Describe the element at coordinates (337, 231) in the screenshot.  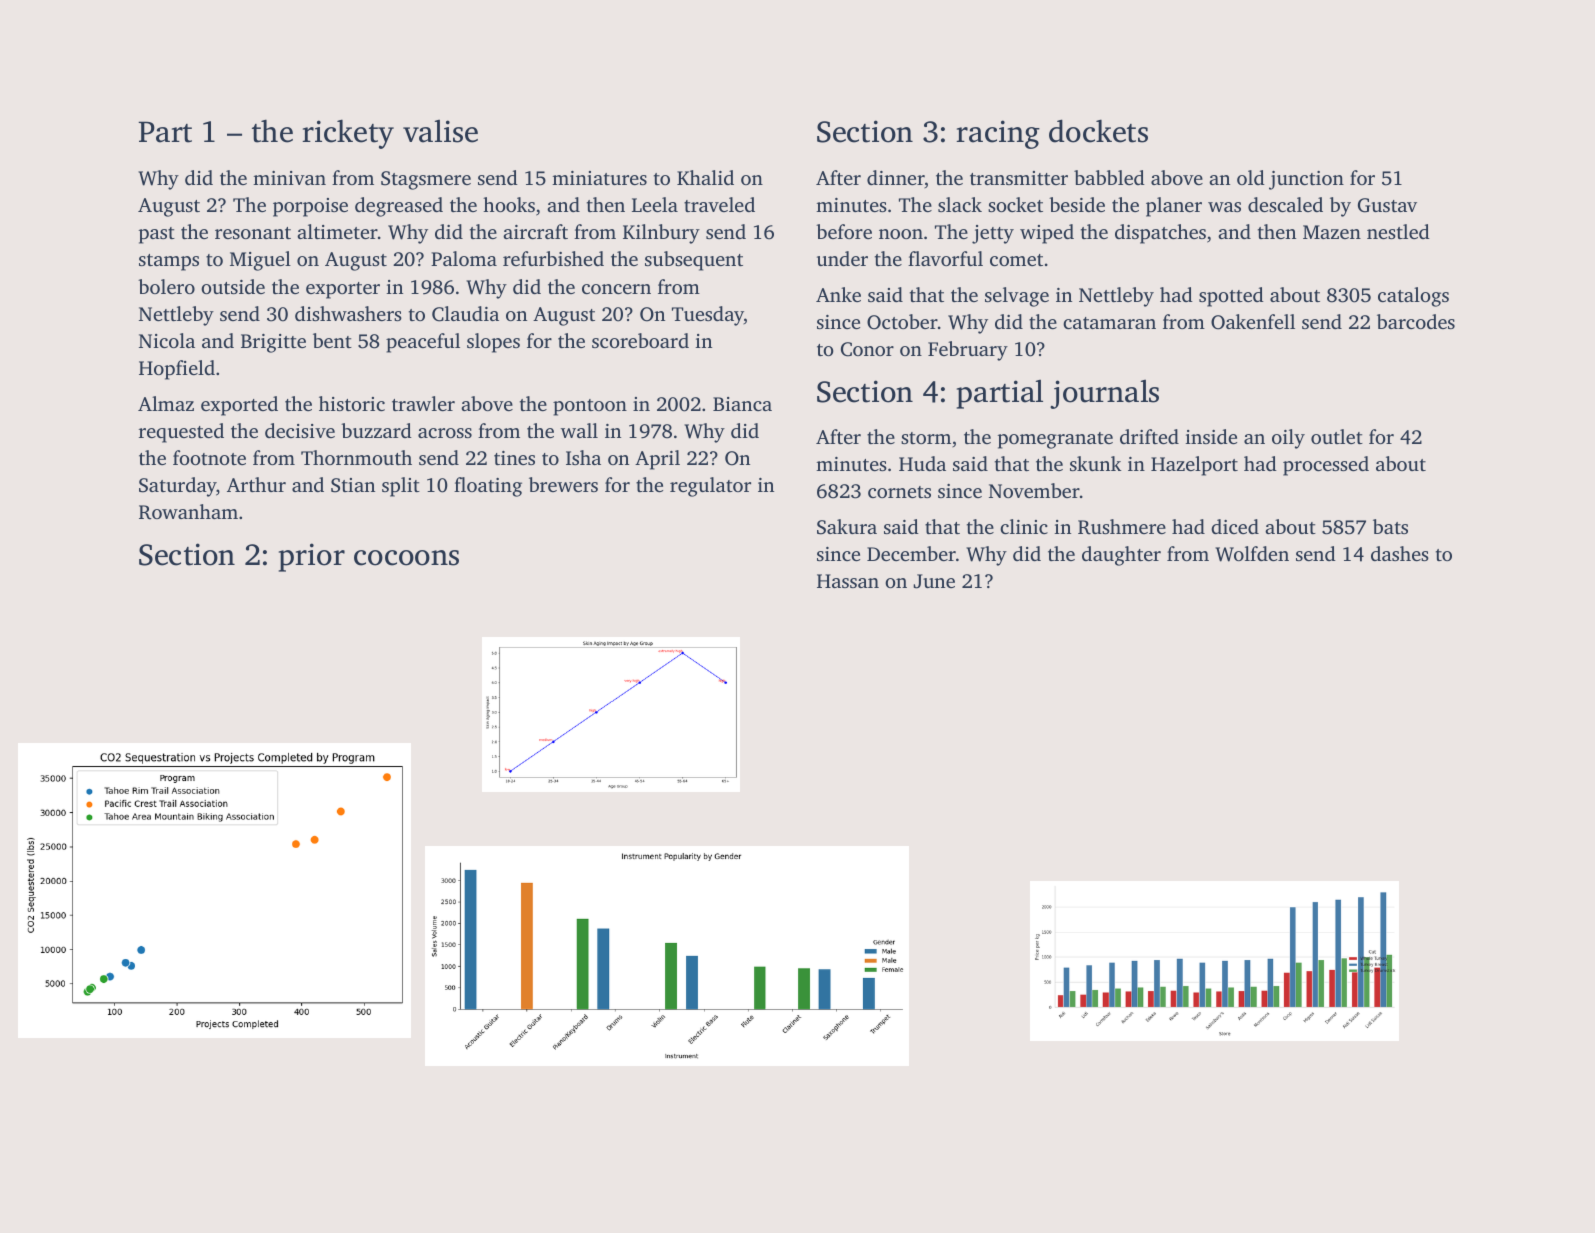
I see `altimeter` at that location.
